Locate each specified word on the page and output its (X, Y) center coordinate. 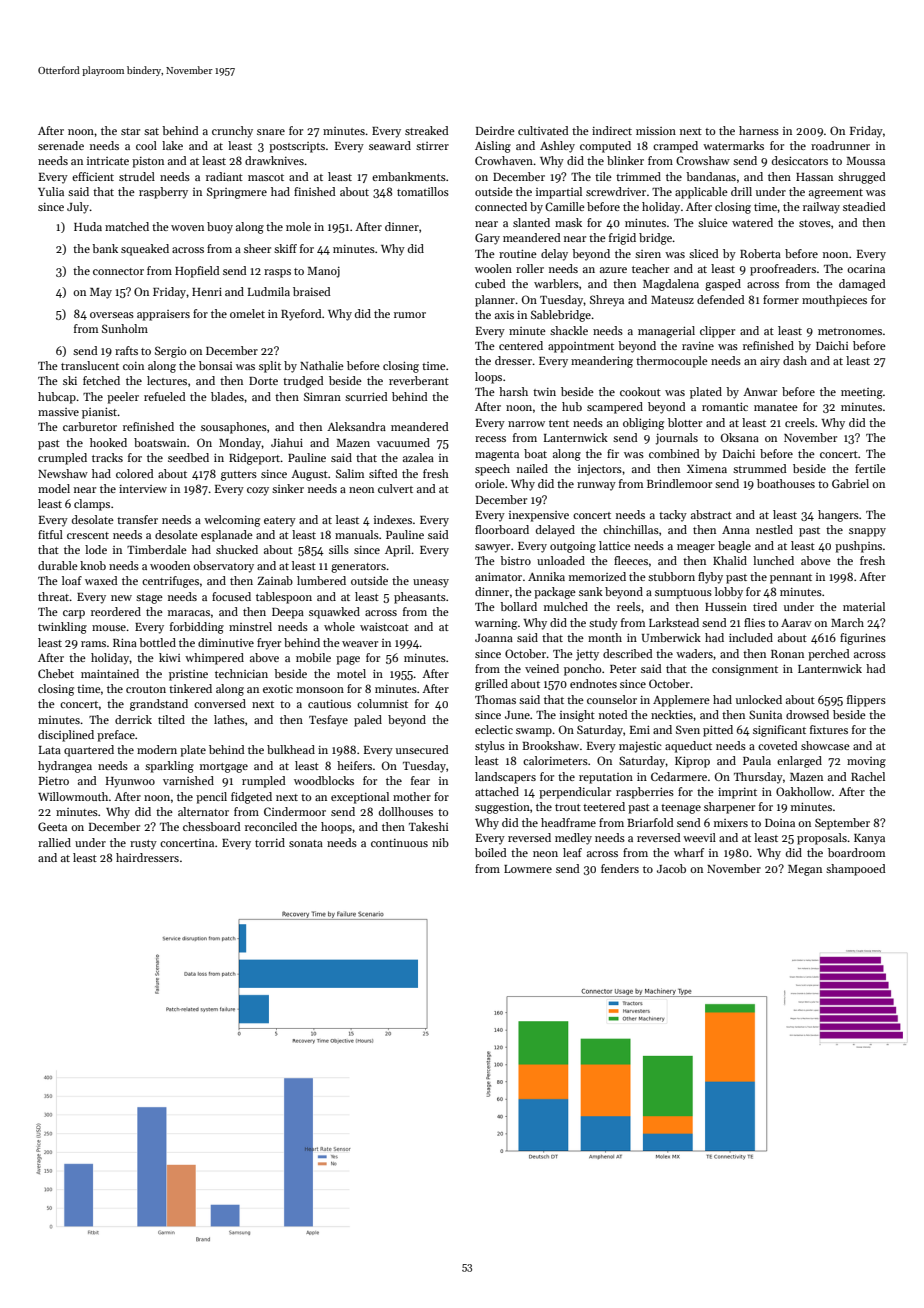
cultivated (543, 130)
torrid (270, 842)
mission (656, 131)
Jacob (671, 868)
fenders (620, 868)
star (130, 131)
